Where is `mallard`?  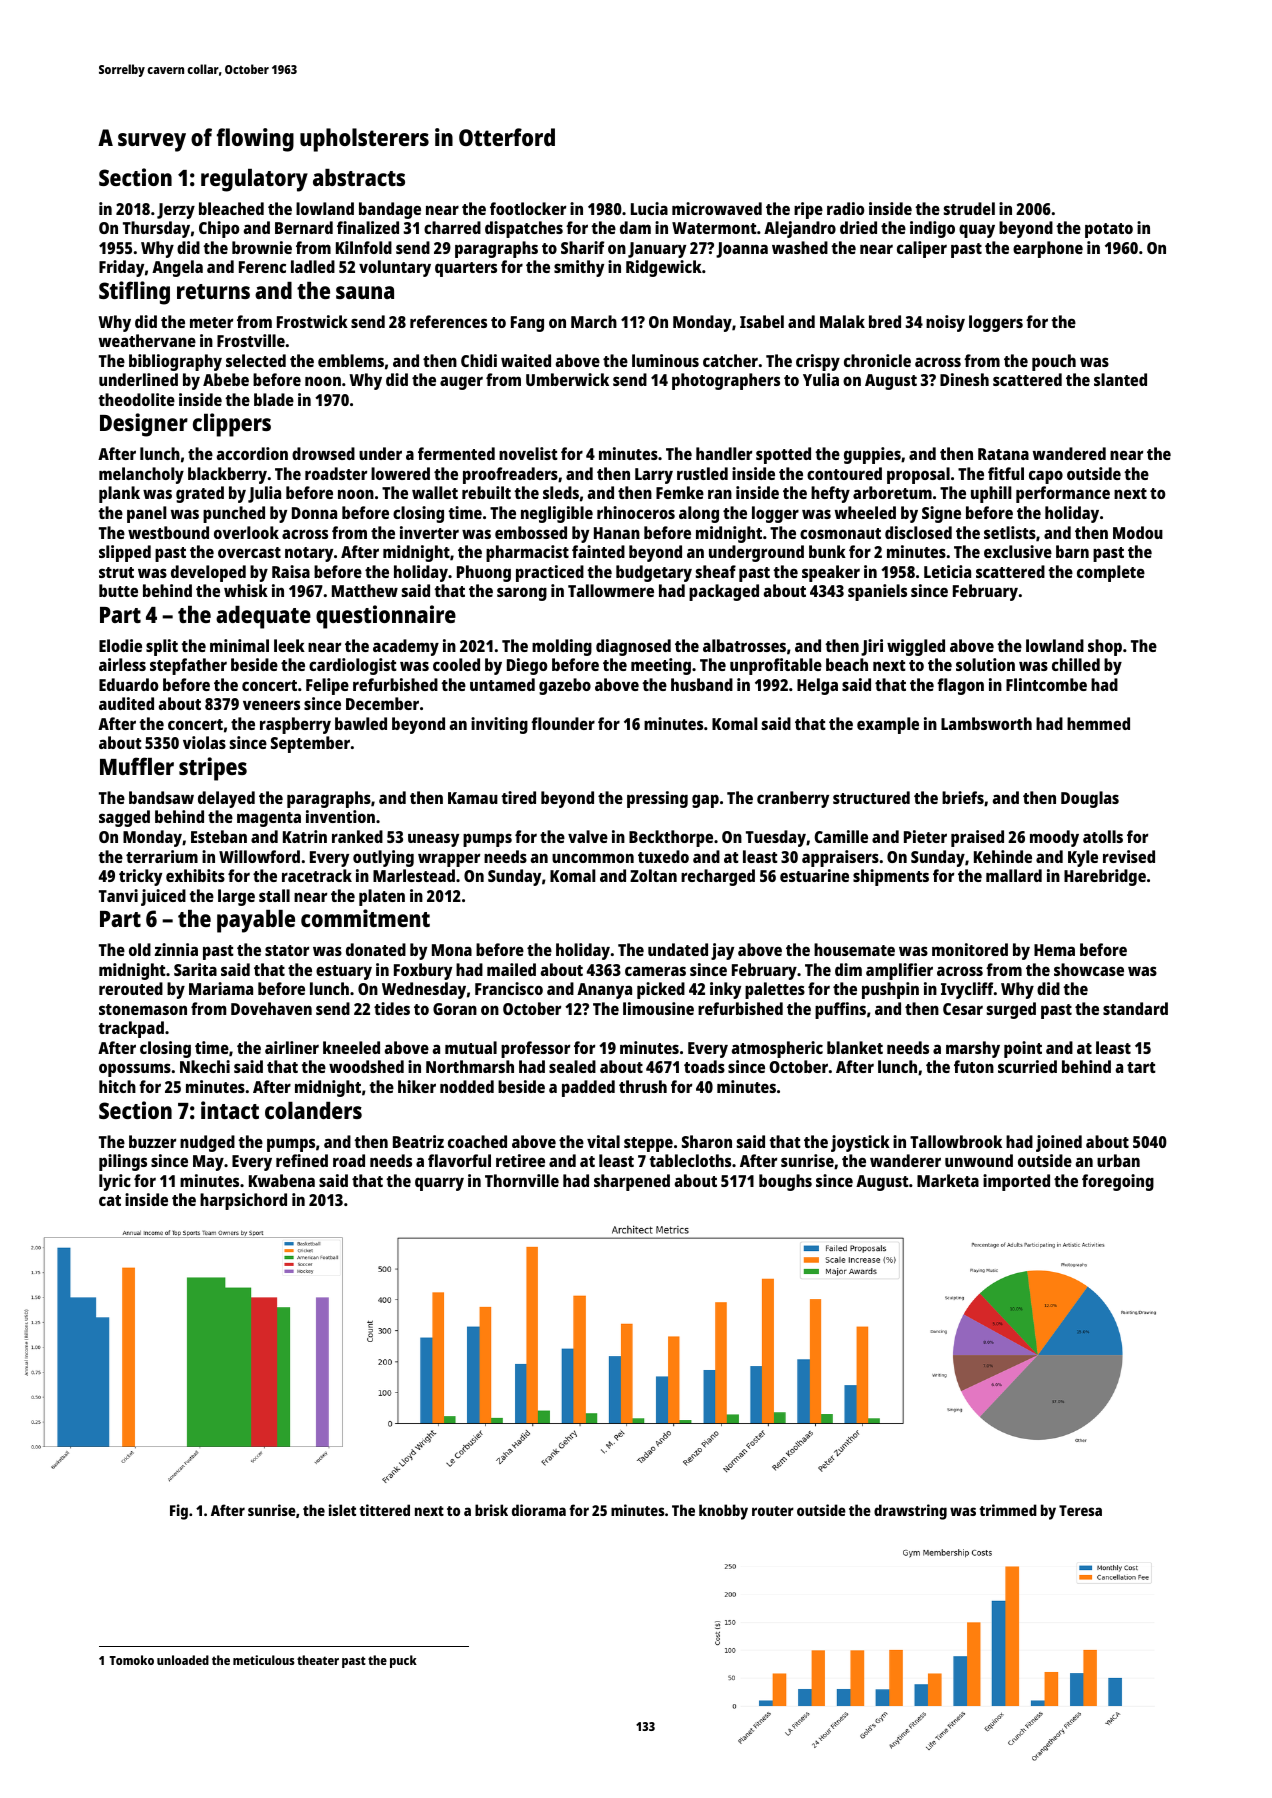 mallard is located at coordinates (1014, 875).
